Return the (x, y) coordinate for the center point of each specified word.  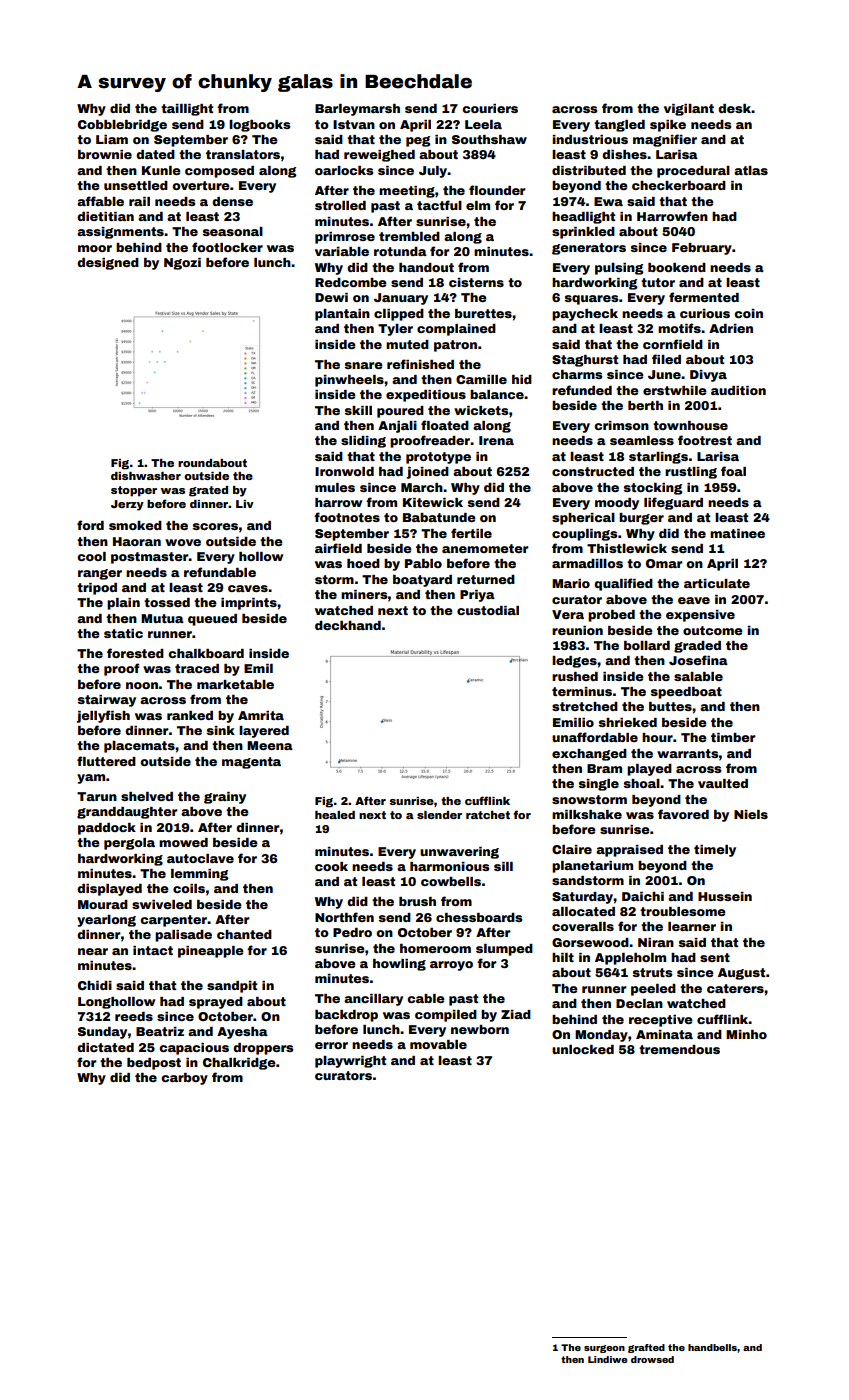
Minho (746, 1034)
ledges (574, 662)
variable (342, 251)
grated (208, 491)
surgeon (604, 1349)
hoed (363, 563)
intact (153, 950)
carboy (184, 1079)
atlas (751, 170)
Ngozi (182, 264)
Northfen (344, 917)
